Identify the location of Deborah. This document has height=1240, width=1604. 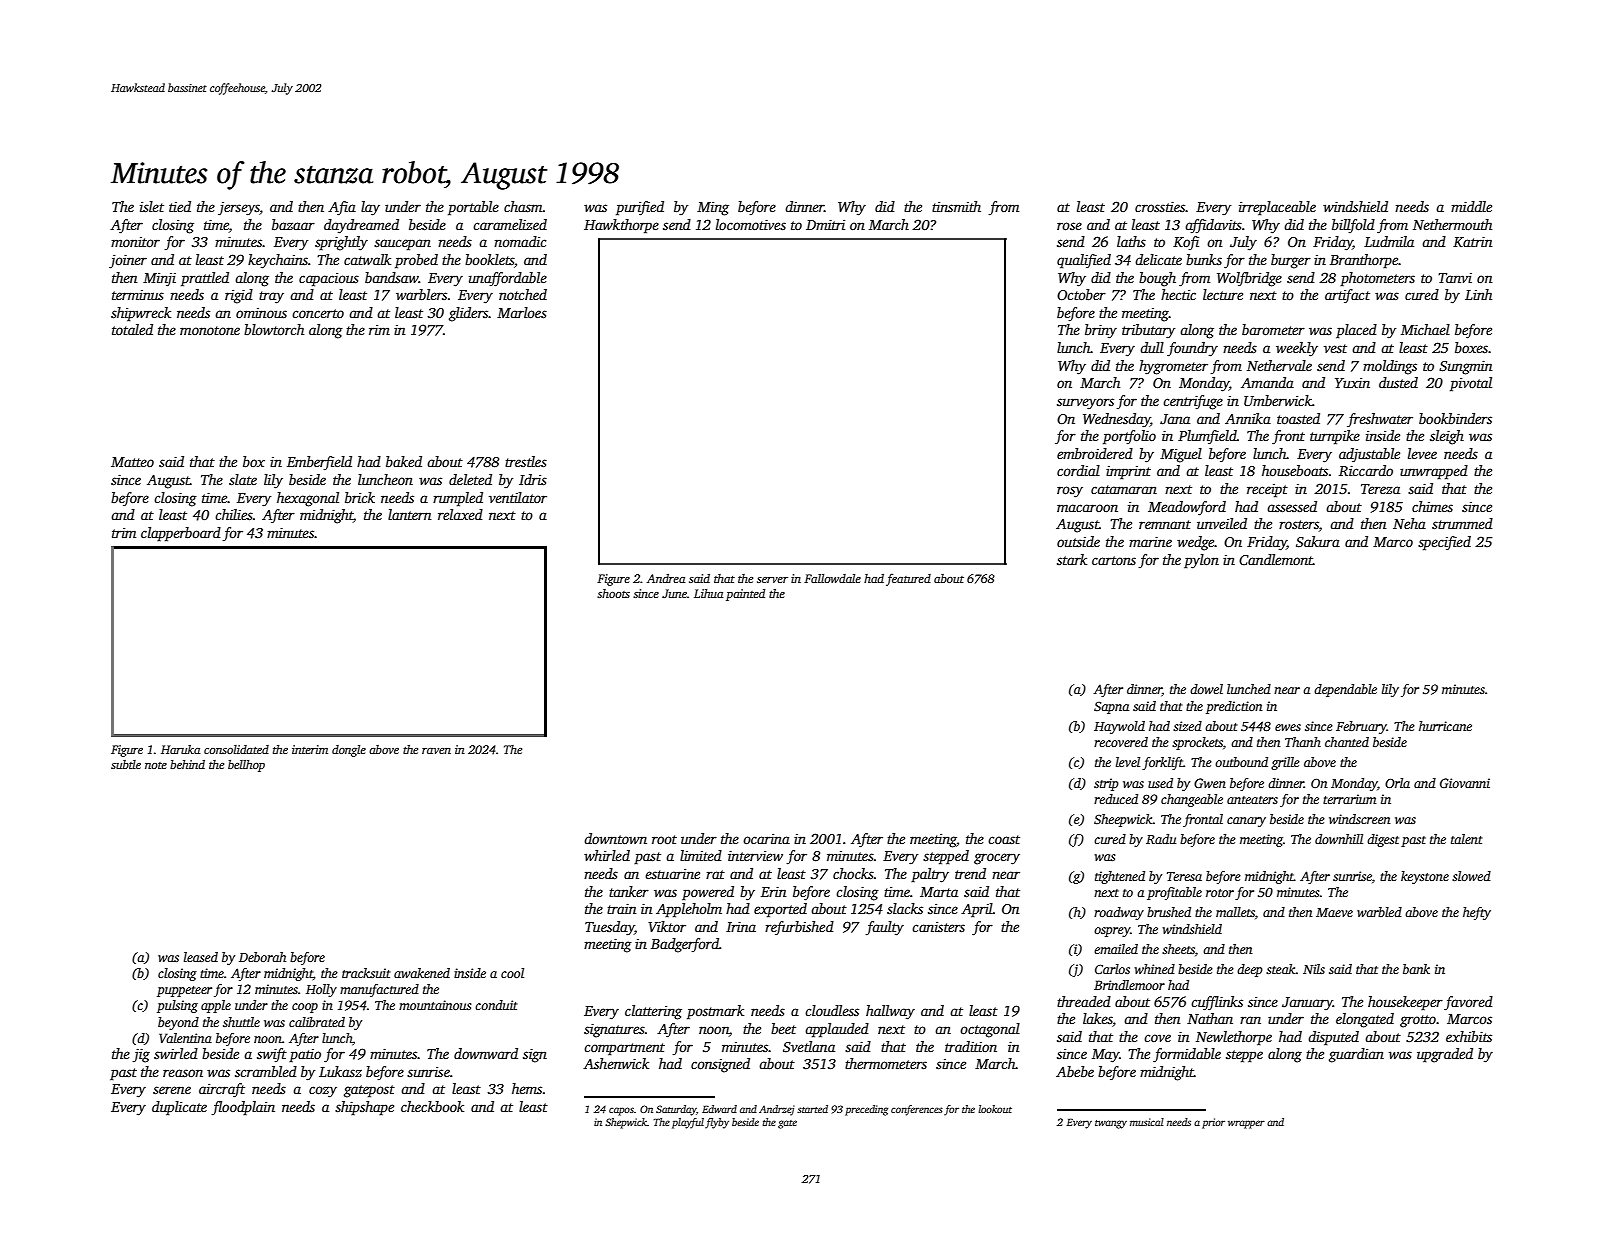
(262, 957).
